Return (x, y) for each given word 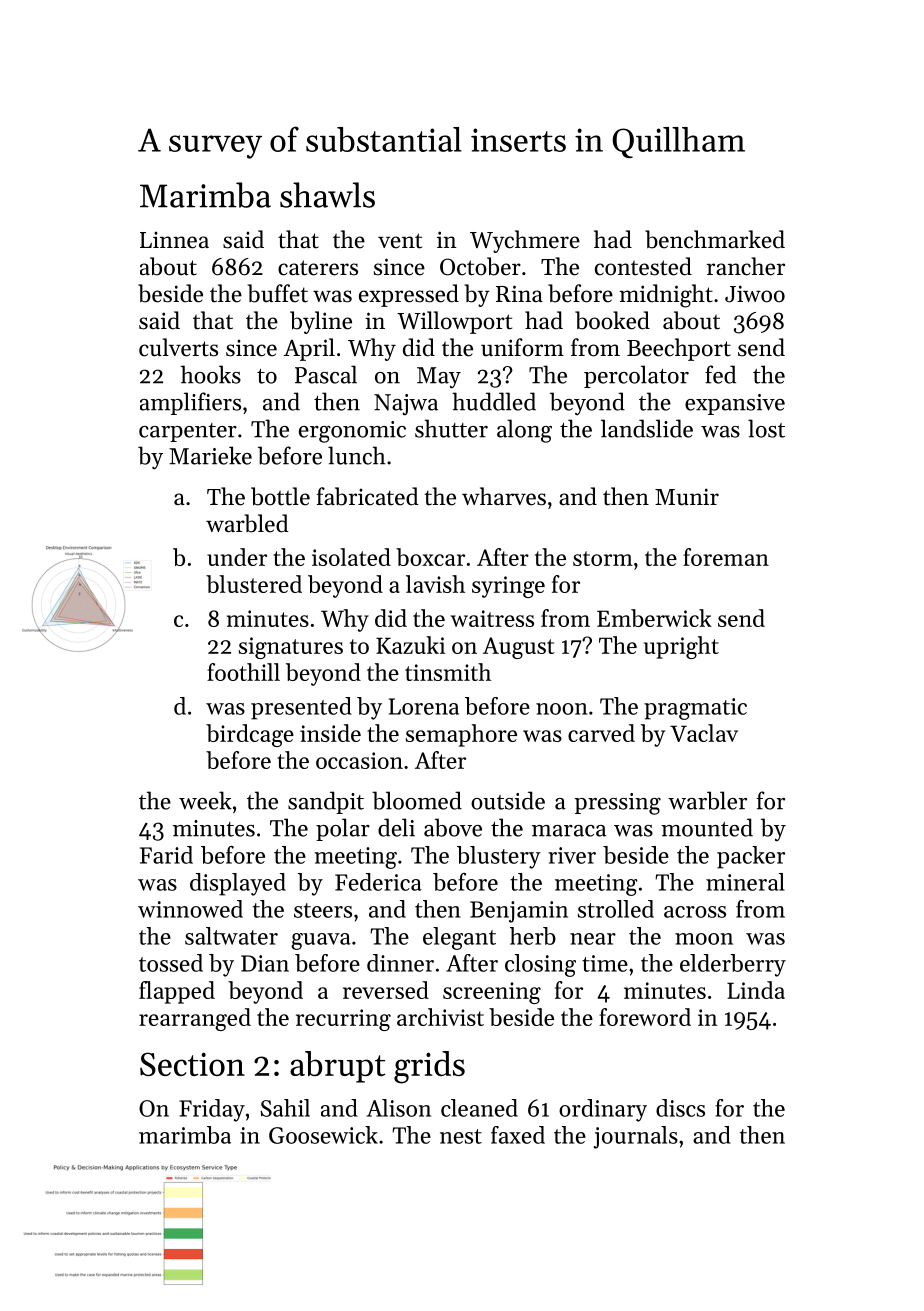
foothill (243, 672)
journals (636, 1137)
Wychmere (525, 241)
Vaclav (704, 733)
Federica (378, 882)
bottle (280, 496)
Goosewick (323, 1135)
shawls (327, 195)
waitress (492, 618)
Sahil (285, 1108)
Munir (687, 497)
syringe (508, 587)
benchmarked (715, 239)
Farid (166, 855)
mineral (745, 882)
